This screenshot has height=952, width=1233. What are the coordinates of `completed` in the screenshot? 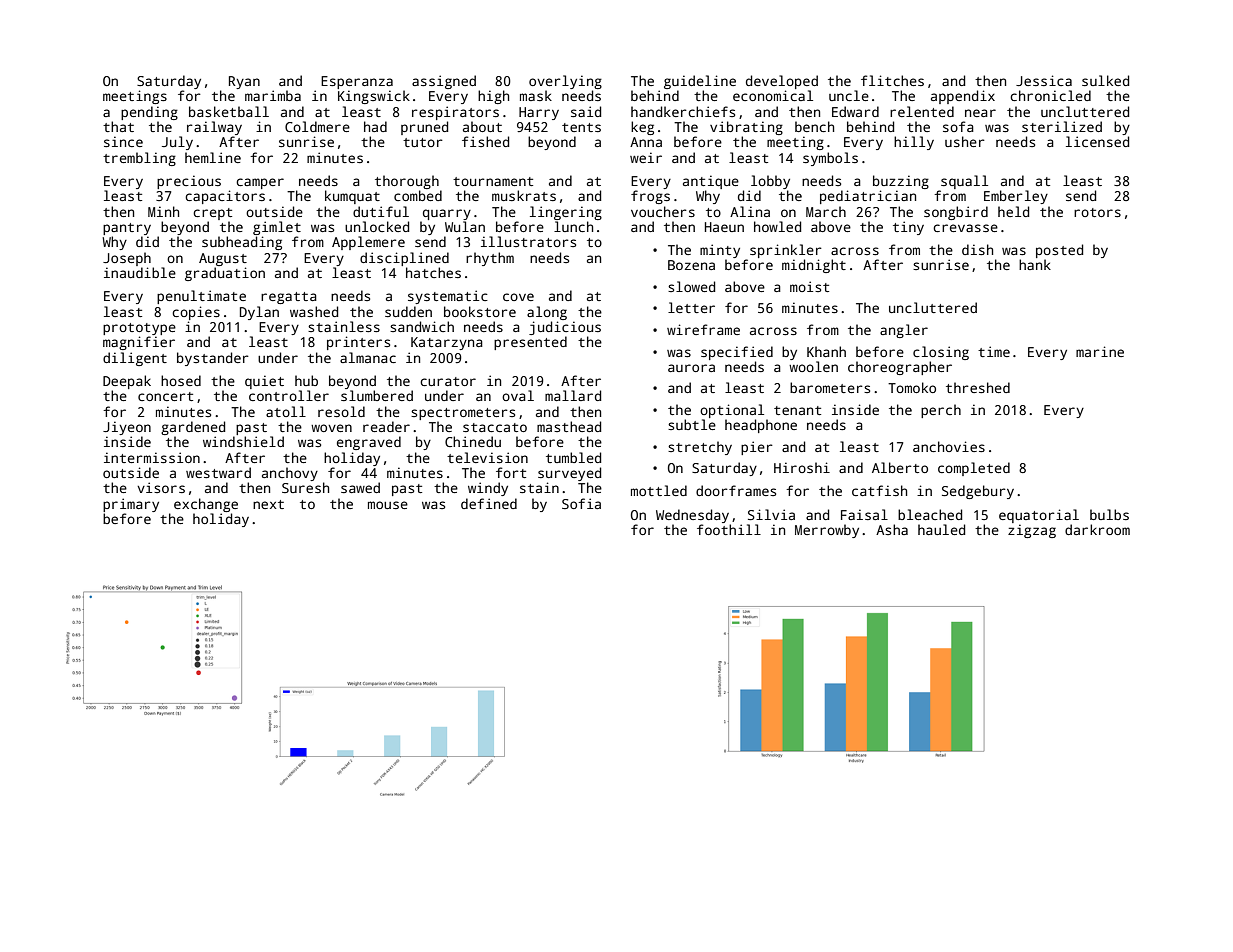 It's located at (974, 469).
